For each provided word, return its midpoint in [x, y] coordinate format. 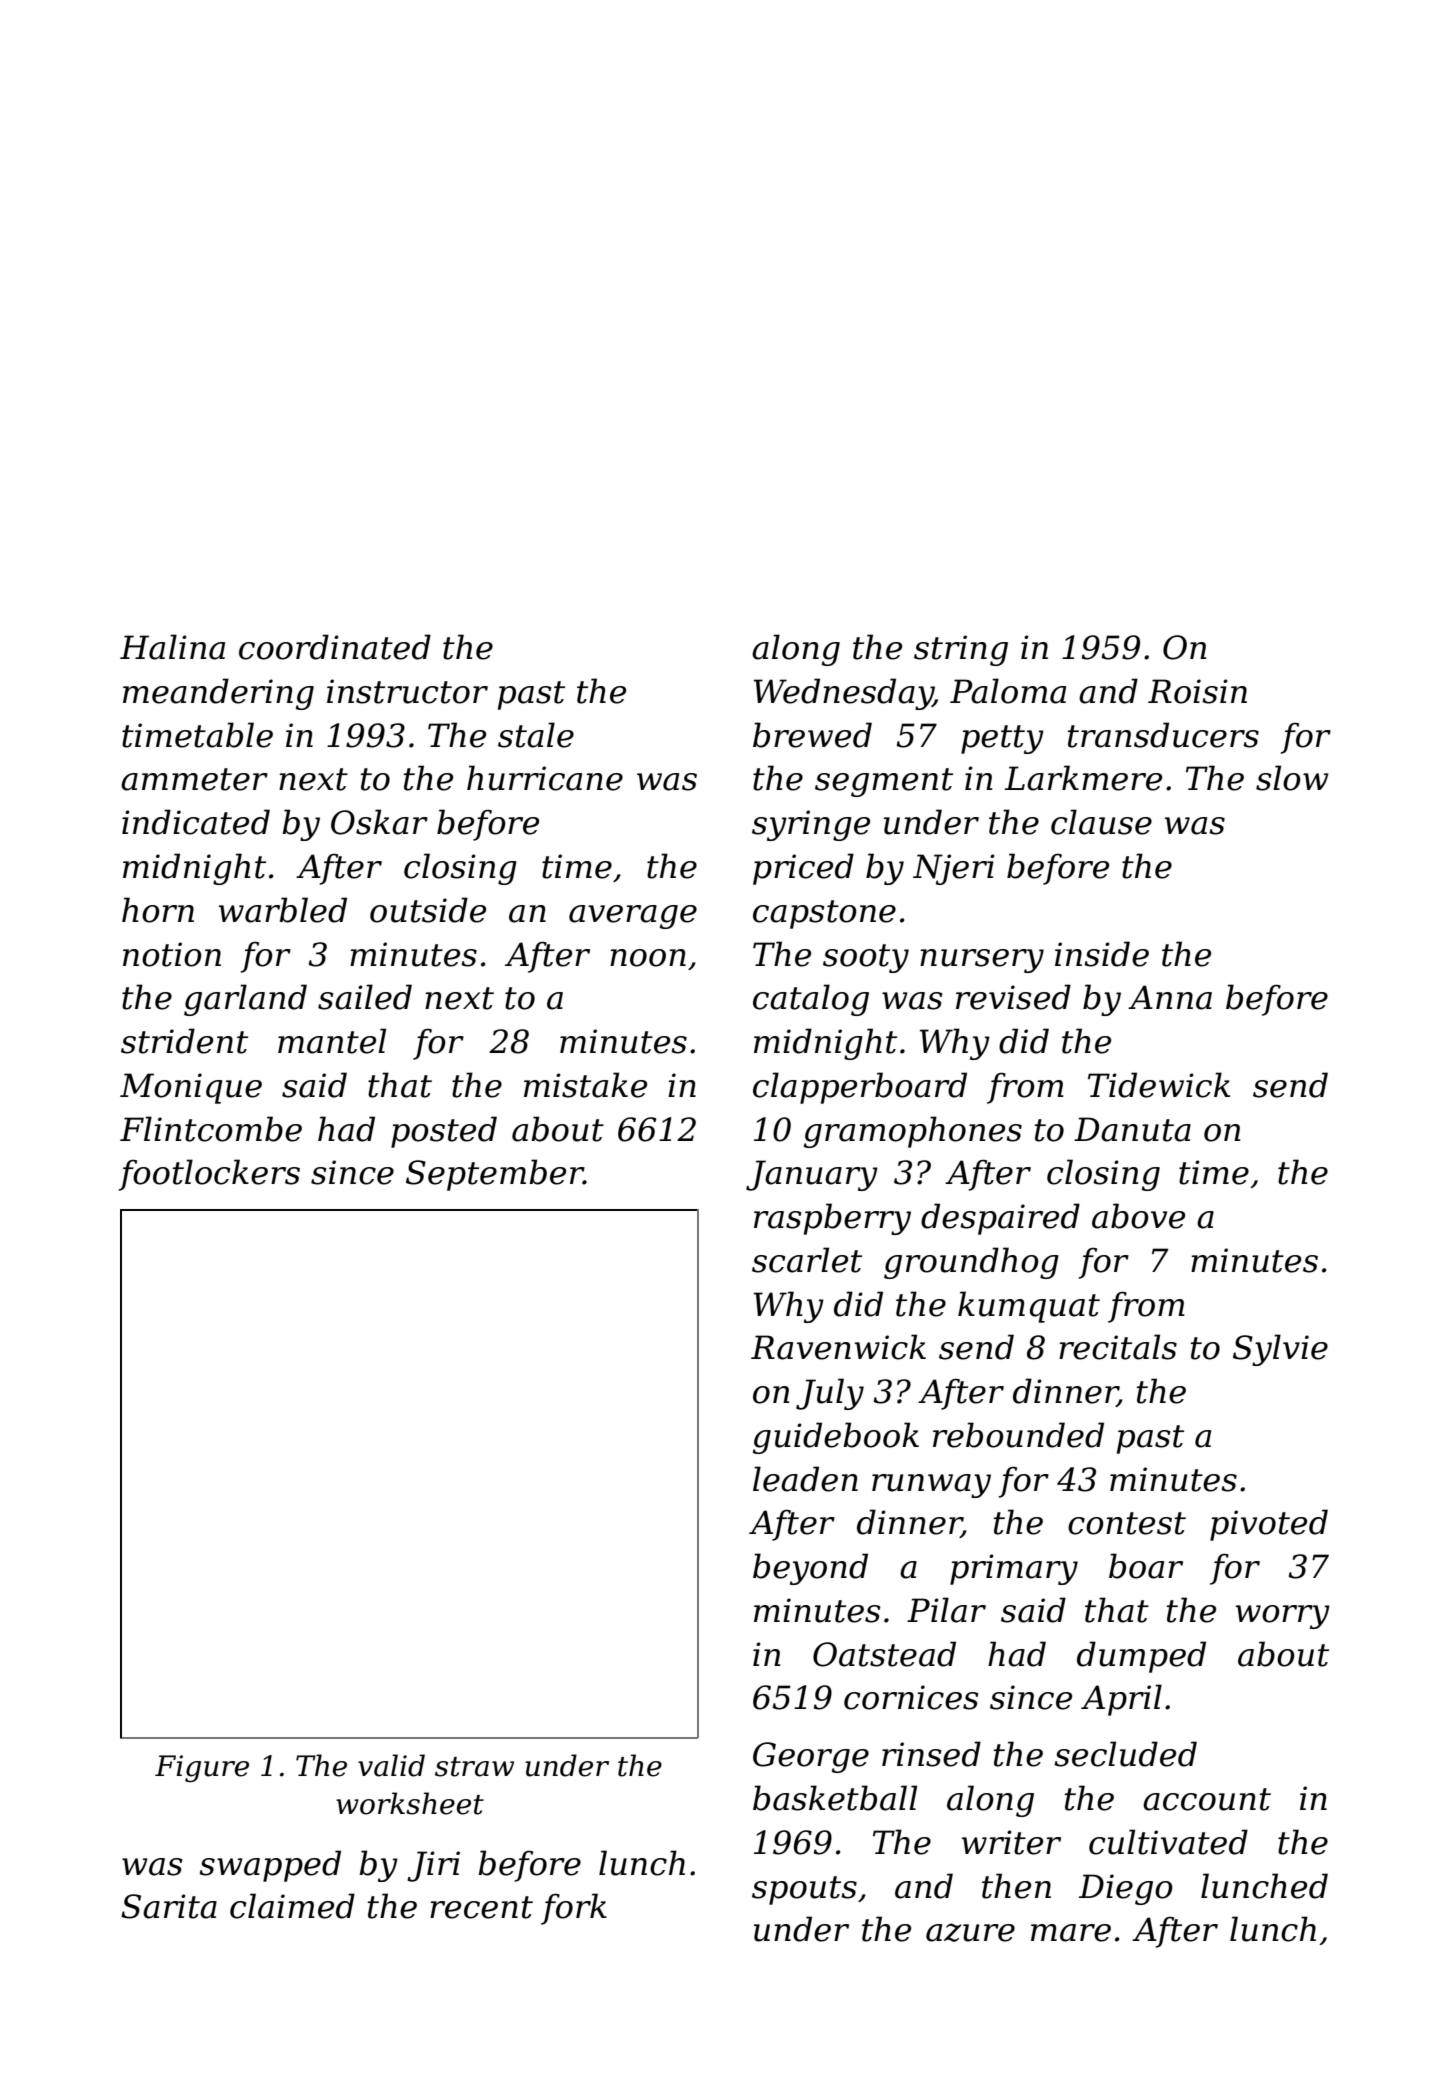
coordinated [335, 647]
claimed [292, 1906]
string [961, 650]
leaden [805, 1479]
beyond [810, 1569]
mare [1071, 1933]
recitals [1118, 1347]
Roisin [1197, 691]
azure [970, 1932]
